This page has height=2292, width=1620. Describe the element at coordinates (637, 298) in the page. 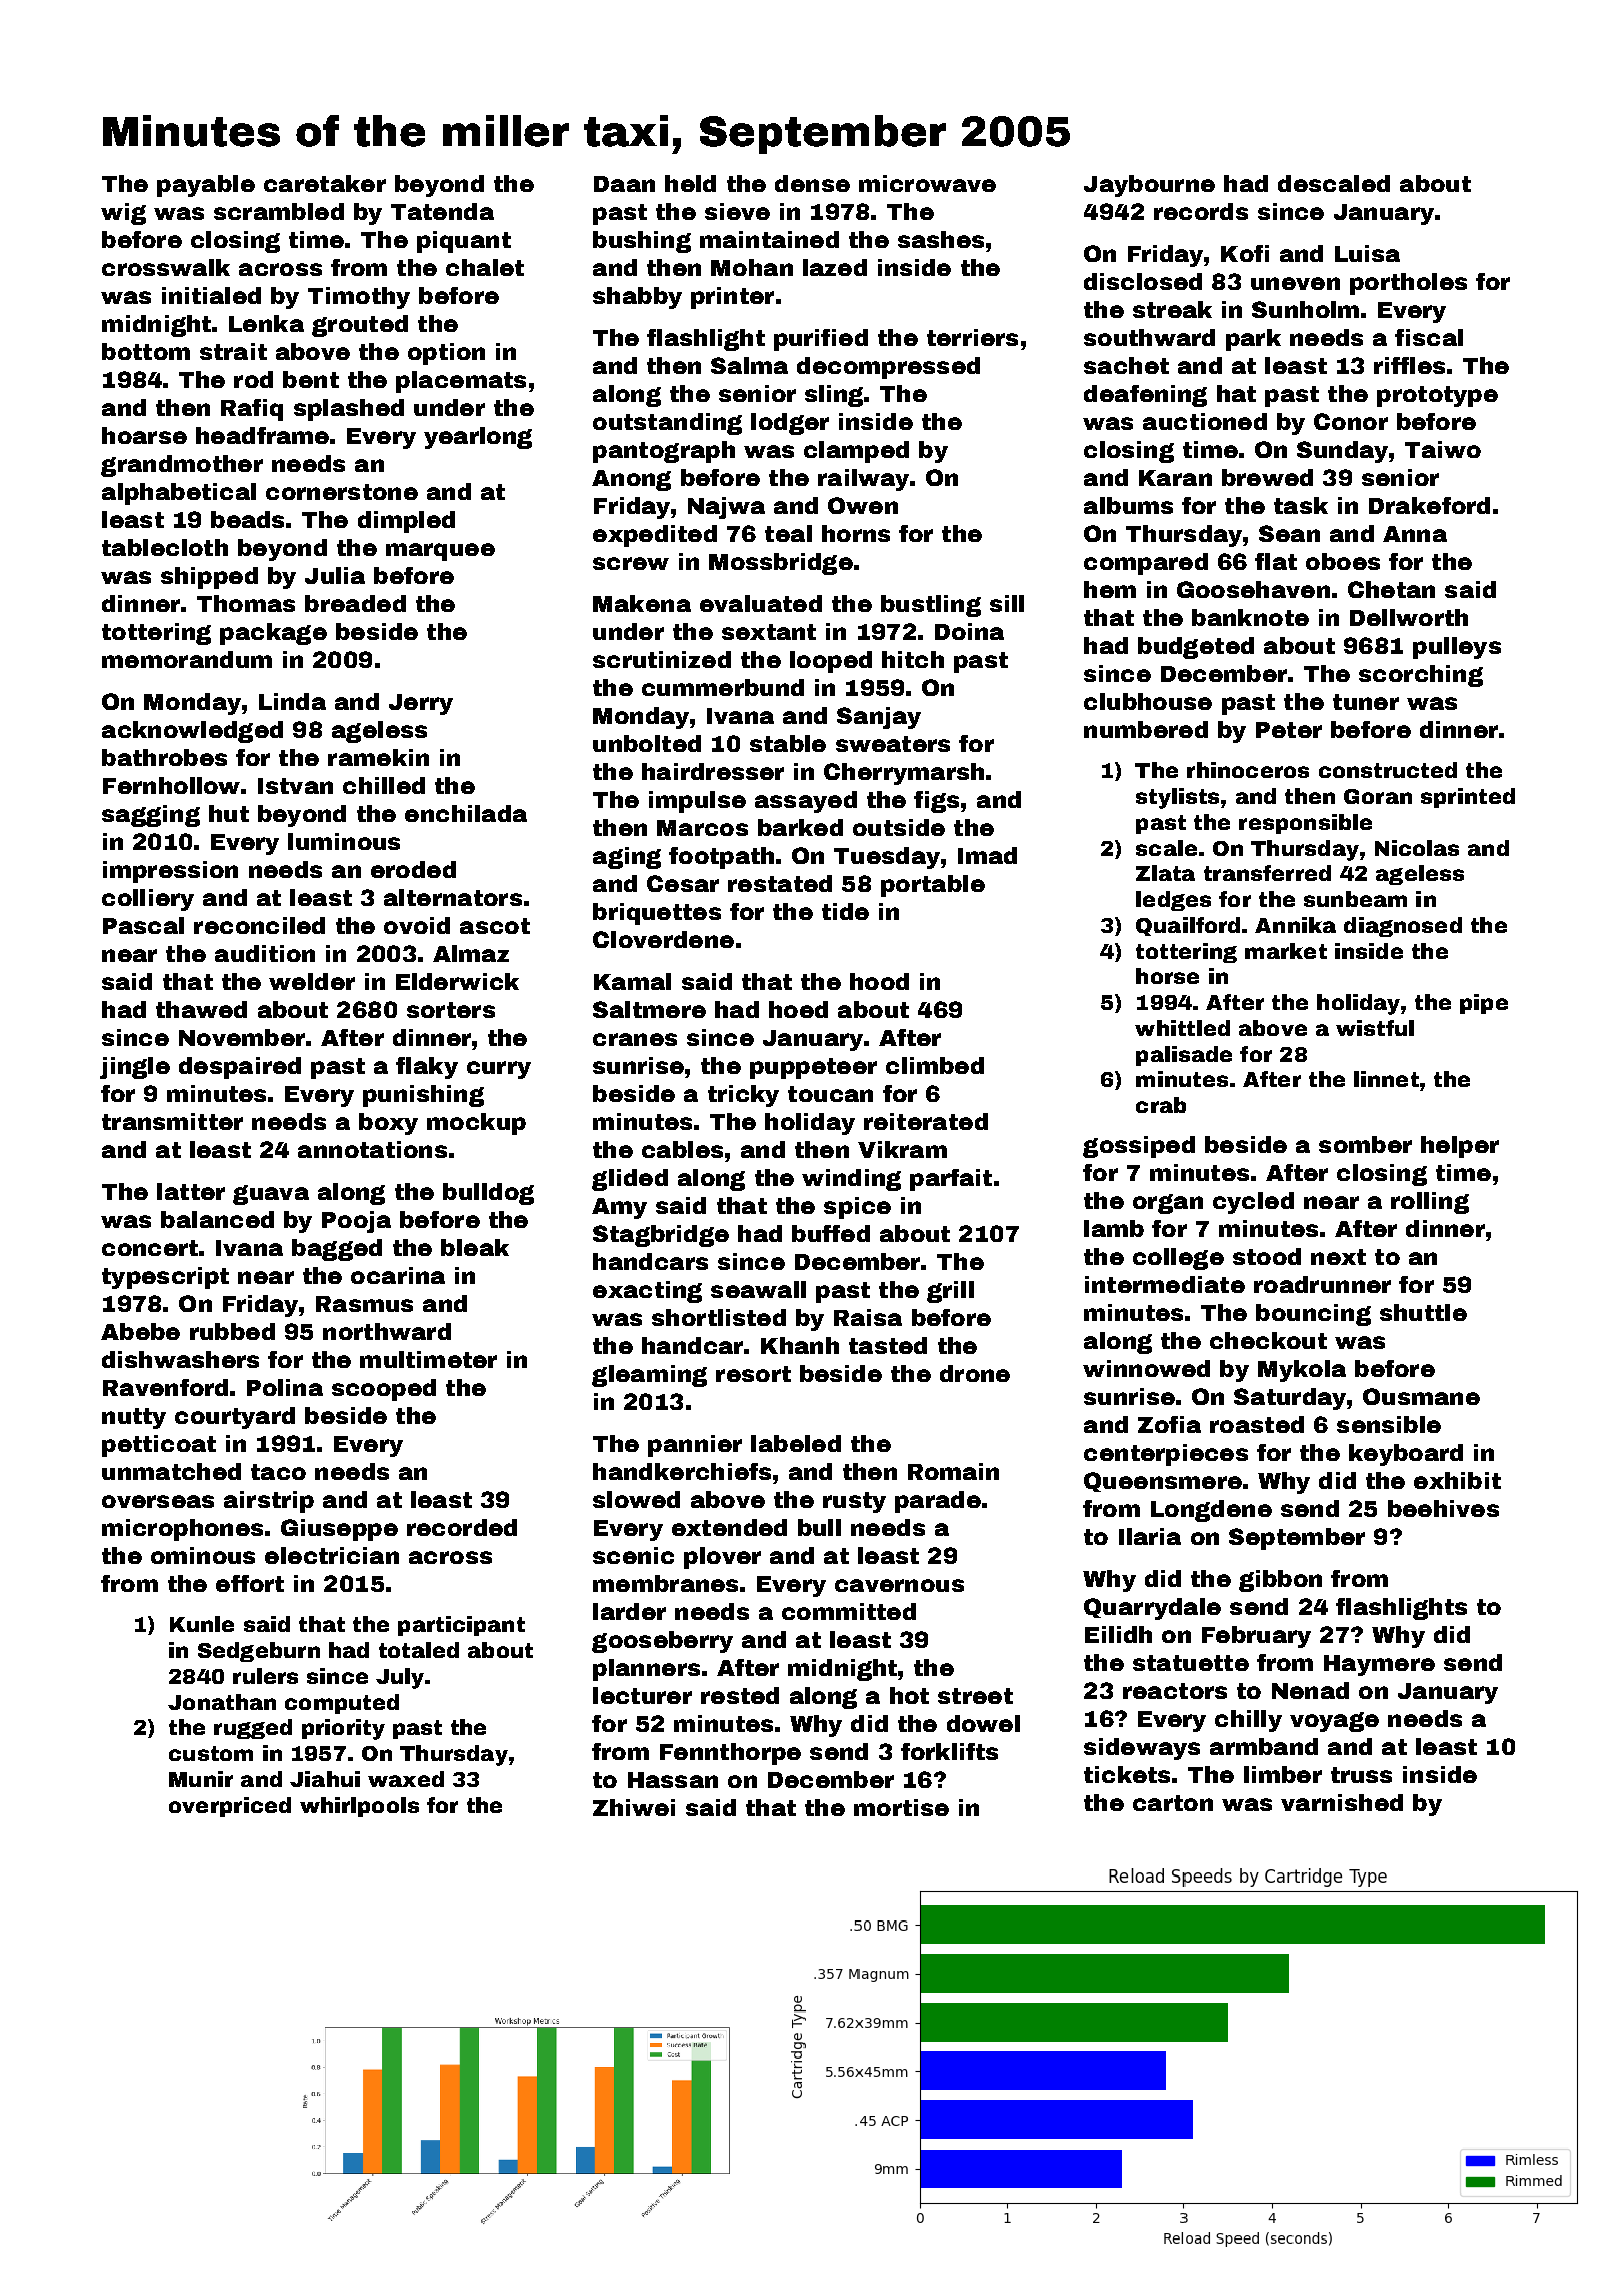

I see `shabby` at that location.
